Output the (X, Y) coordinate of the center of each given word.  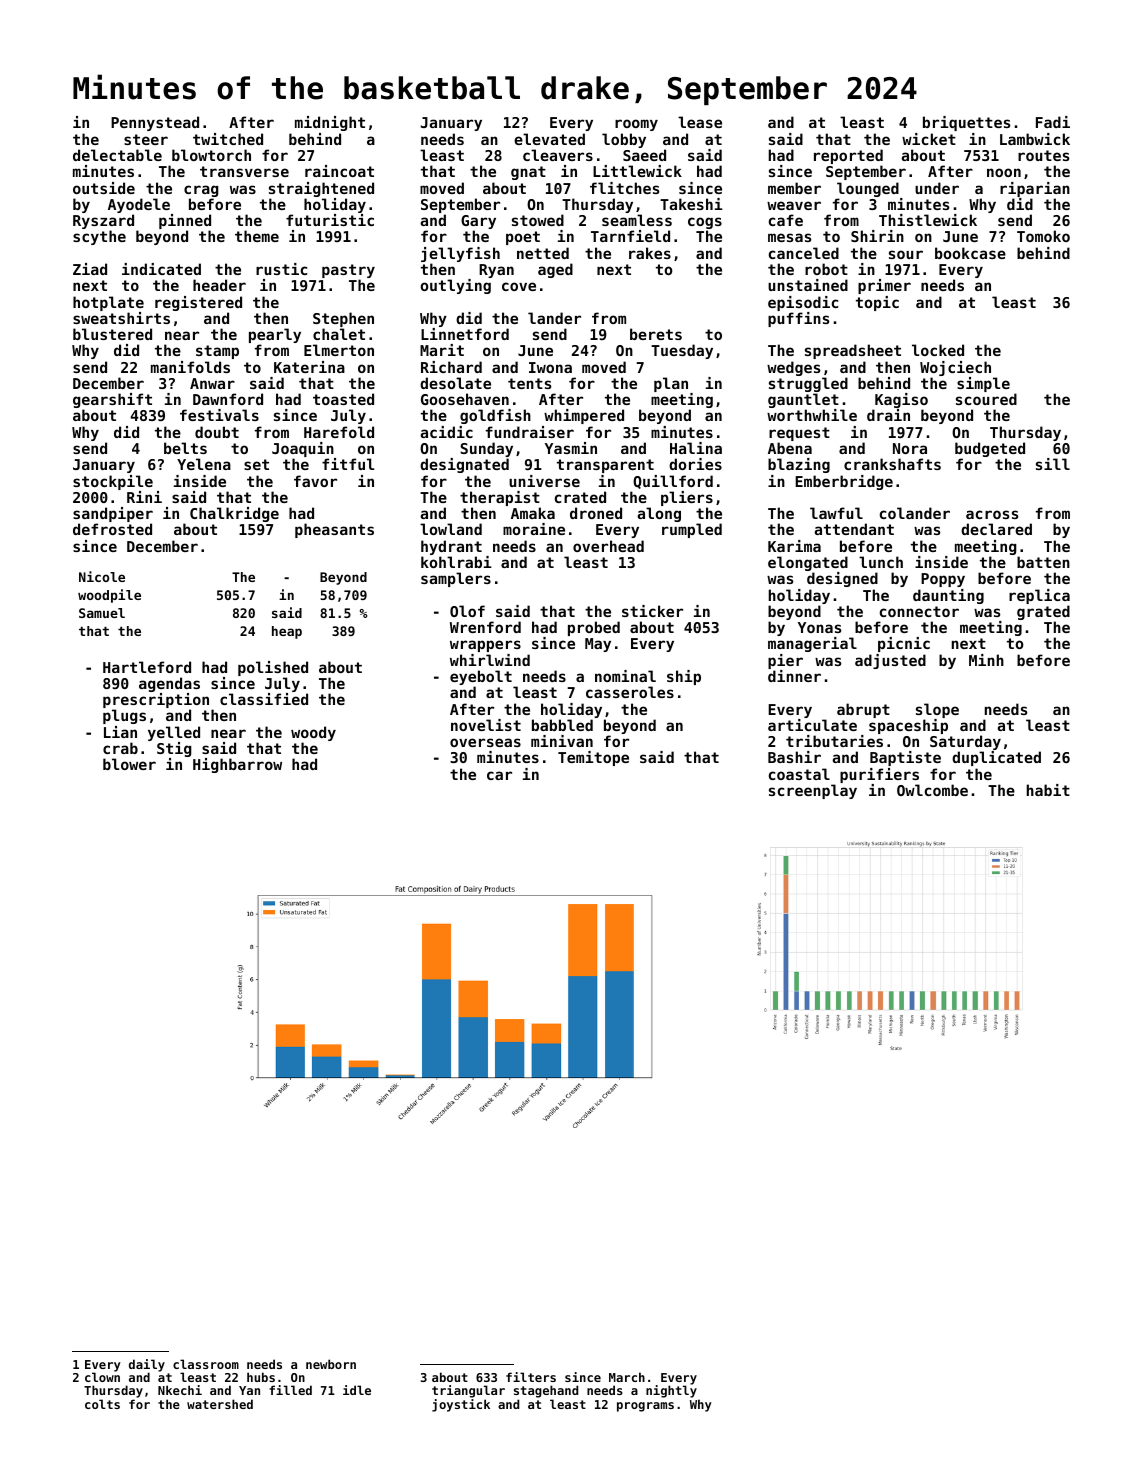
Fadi (1053, 122)
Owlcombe (932, 790)
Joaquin (303, 449)
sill (1053, 464)
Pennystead (155, 123)
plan (671, 384)
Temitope (593, 758)
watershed (220, 1404)
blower (129, 764)
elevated (549, 139)
